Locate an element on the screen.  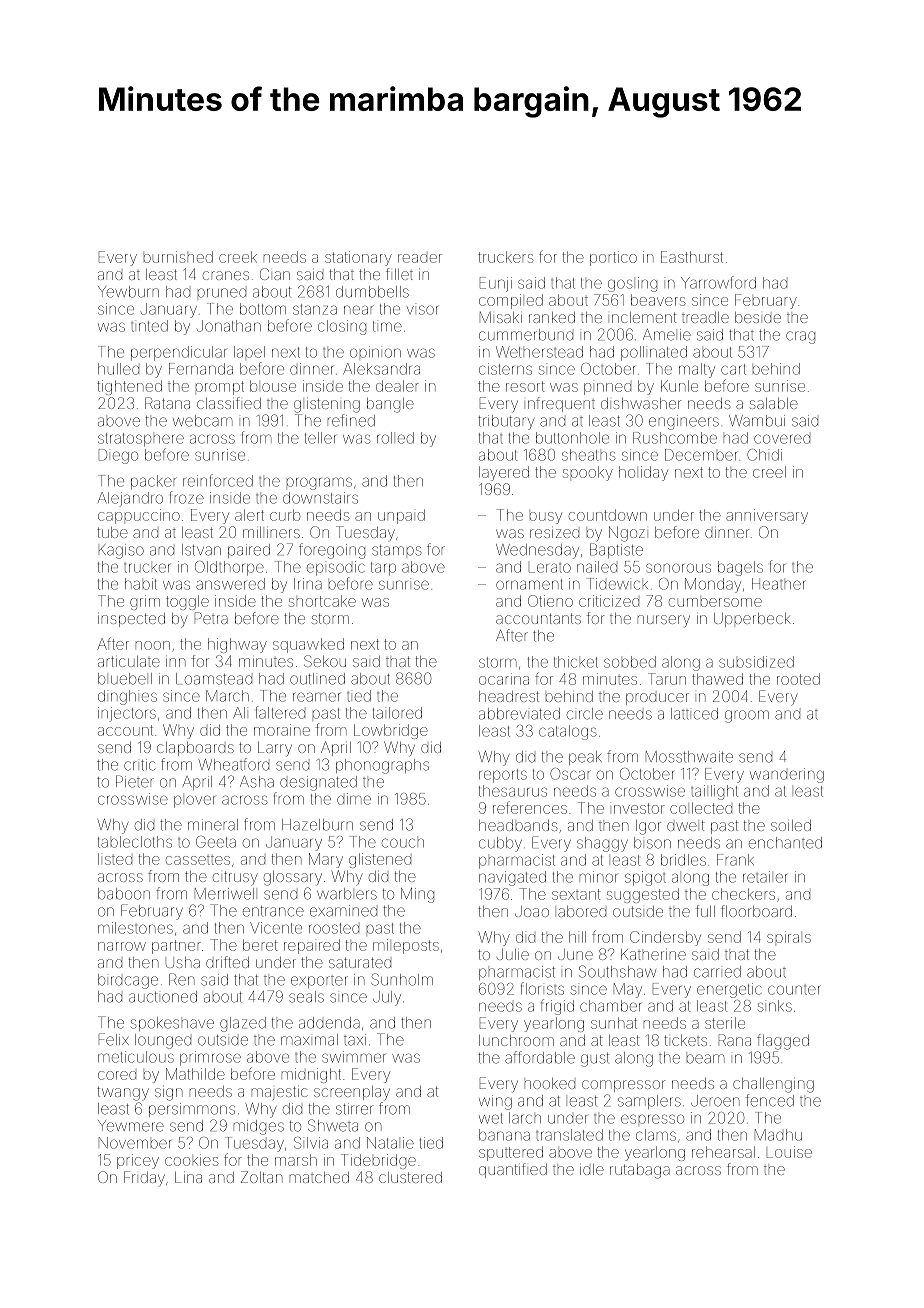
Upperbeck is located at coordinates (752, 620).
